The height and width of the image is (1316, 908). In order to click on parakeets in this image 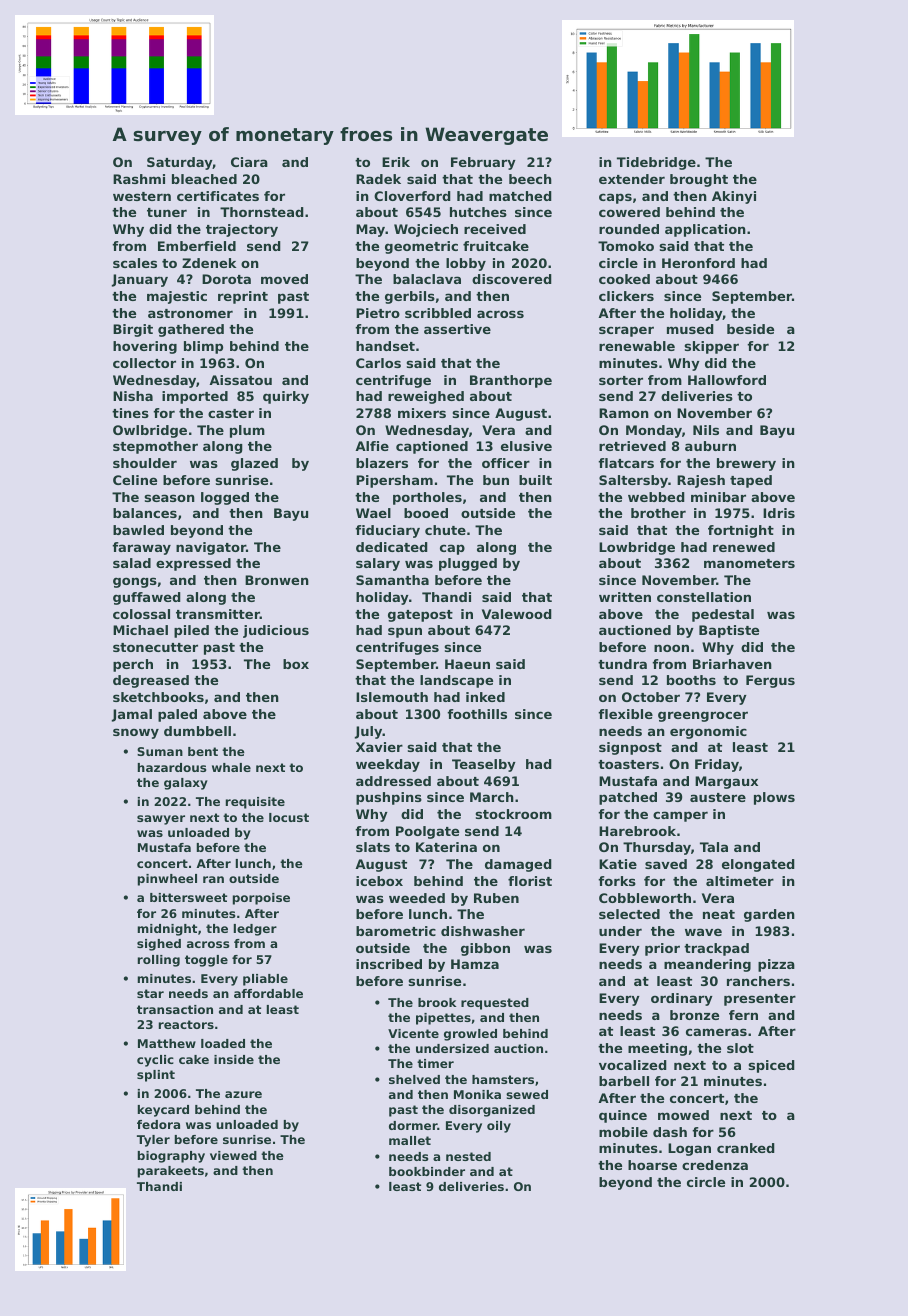, I will do `click(171, 1172)`.
